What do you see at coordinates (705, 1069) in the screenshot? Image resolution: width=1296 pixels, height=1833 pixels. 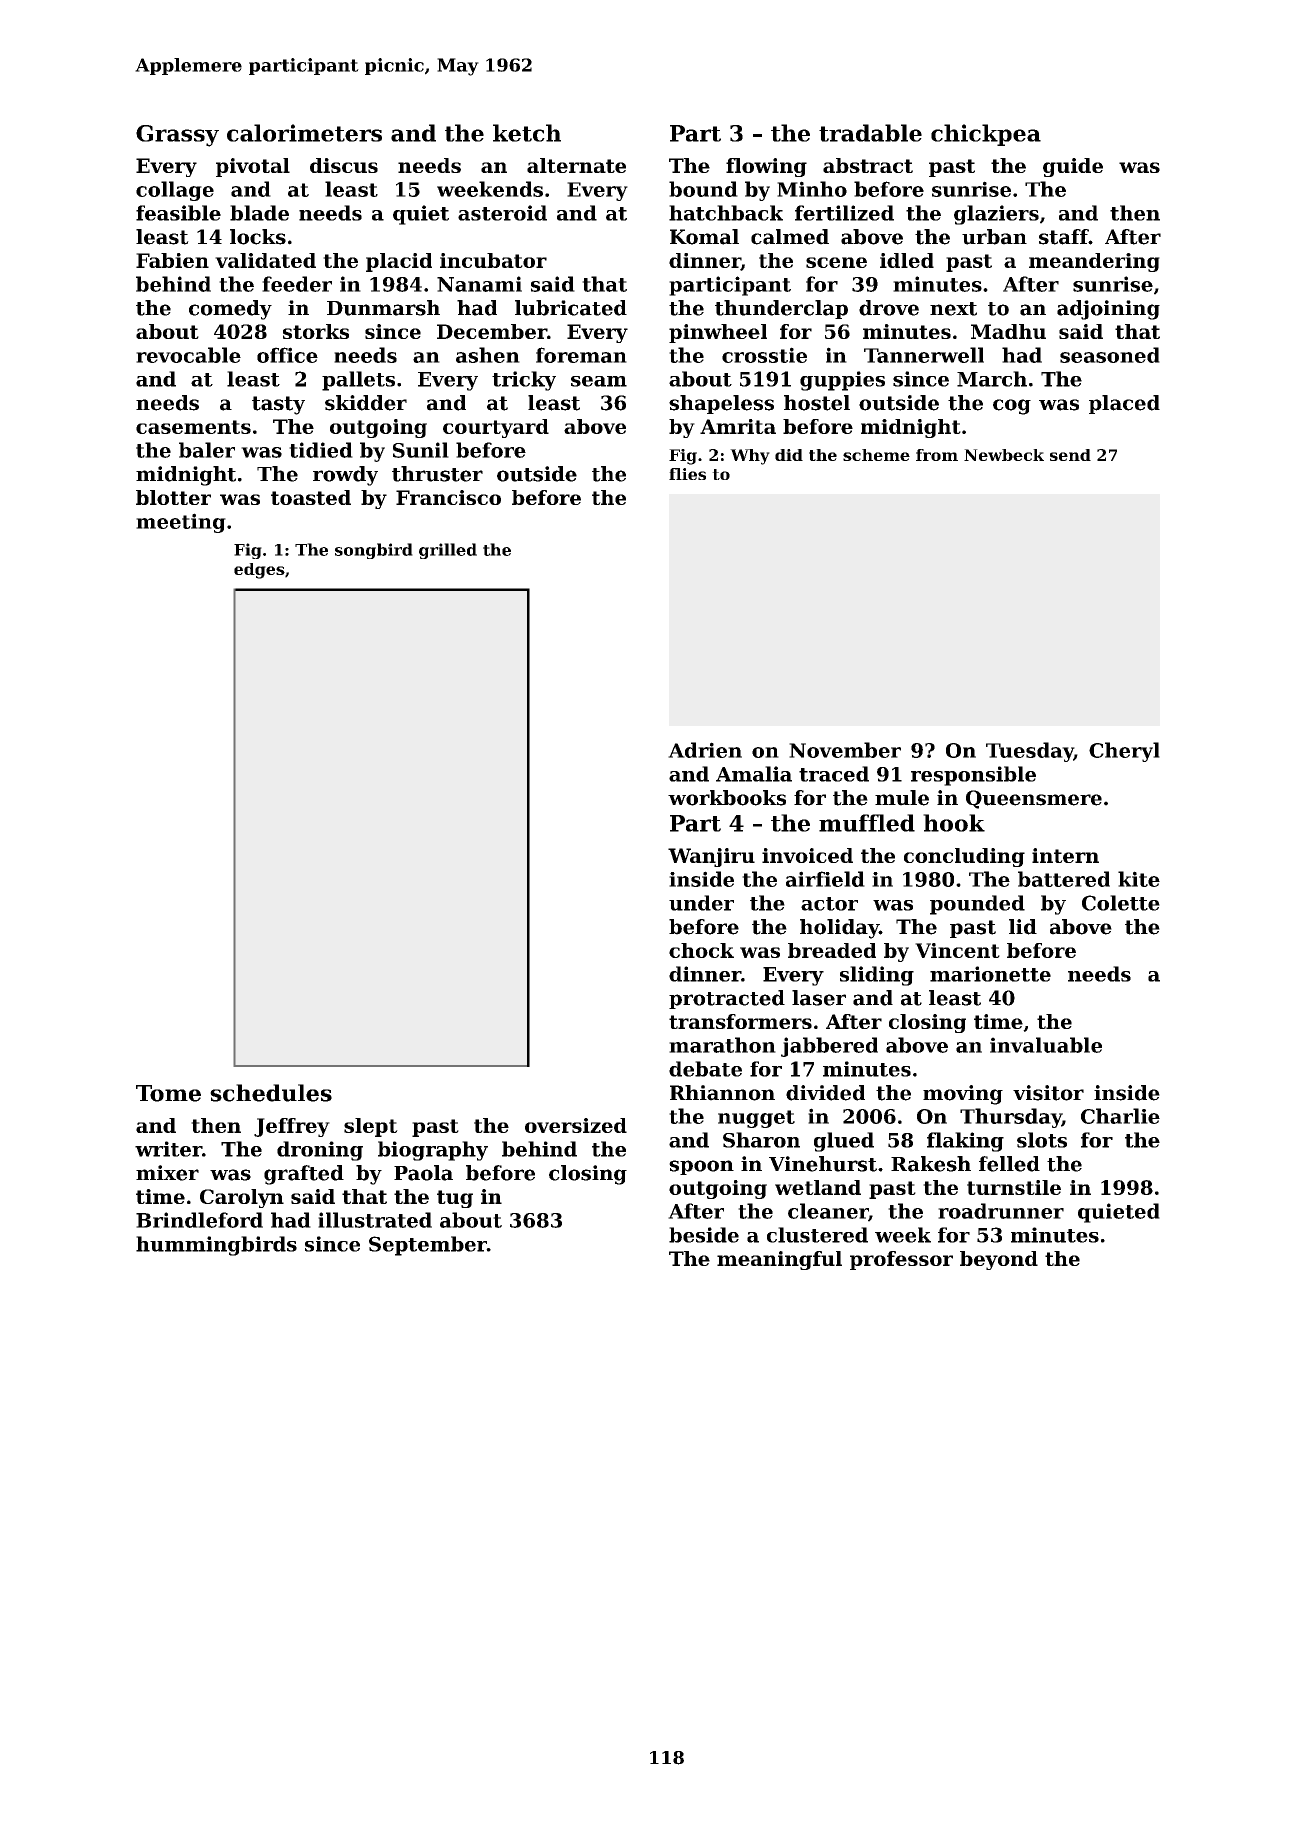 I see `debate` at bounding box center [705, 1069].
